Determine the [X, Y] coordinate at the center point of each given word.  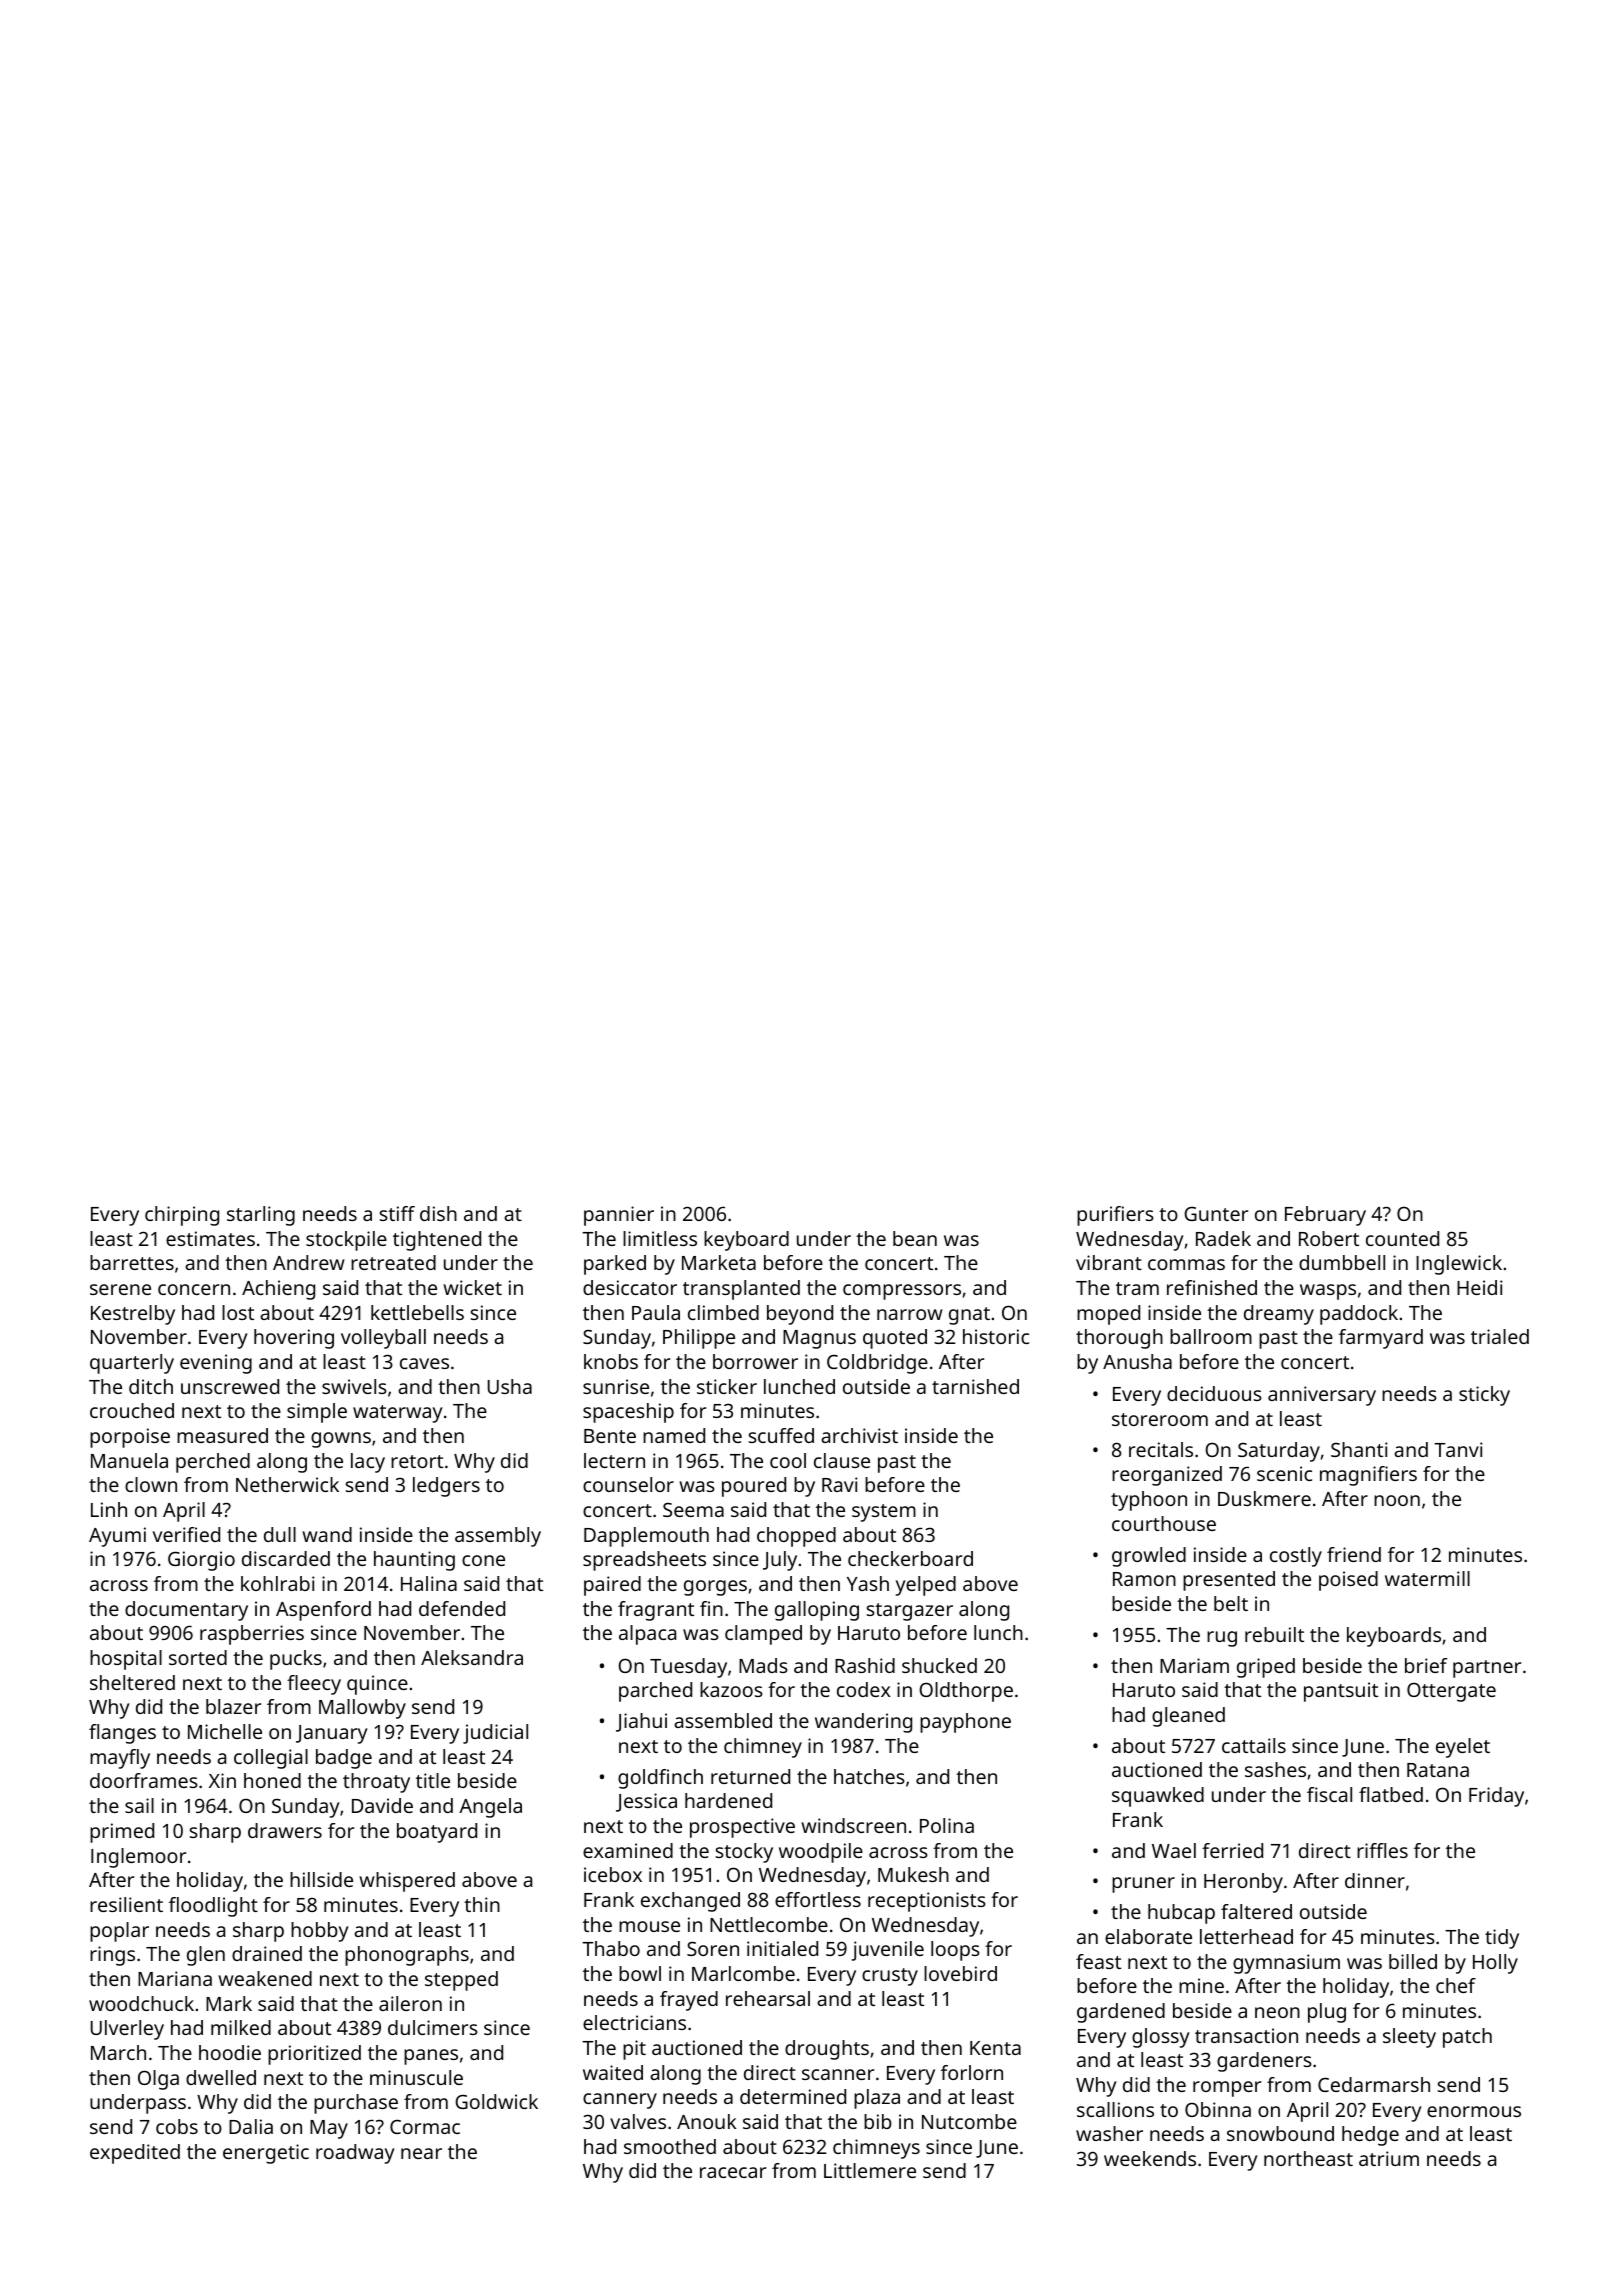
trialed [1500, 1336]
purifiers [1115, 1216]
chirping [182, 1216]
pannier [619, 1216]
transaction [1246, 2035]
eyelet [1463, 1748]
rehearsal [768, 1998]
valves [638, 2121]
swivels [354, 1386]
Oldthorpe [966, 1692]
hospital [126, 1660]
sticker [727, 1386]
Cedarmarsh [1374, 2084]
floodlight [213, 1907]
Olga [158, 2080]
